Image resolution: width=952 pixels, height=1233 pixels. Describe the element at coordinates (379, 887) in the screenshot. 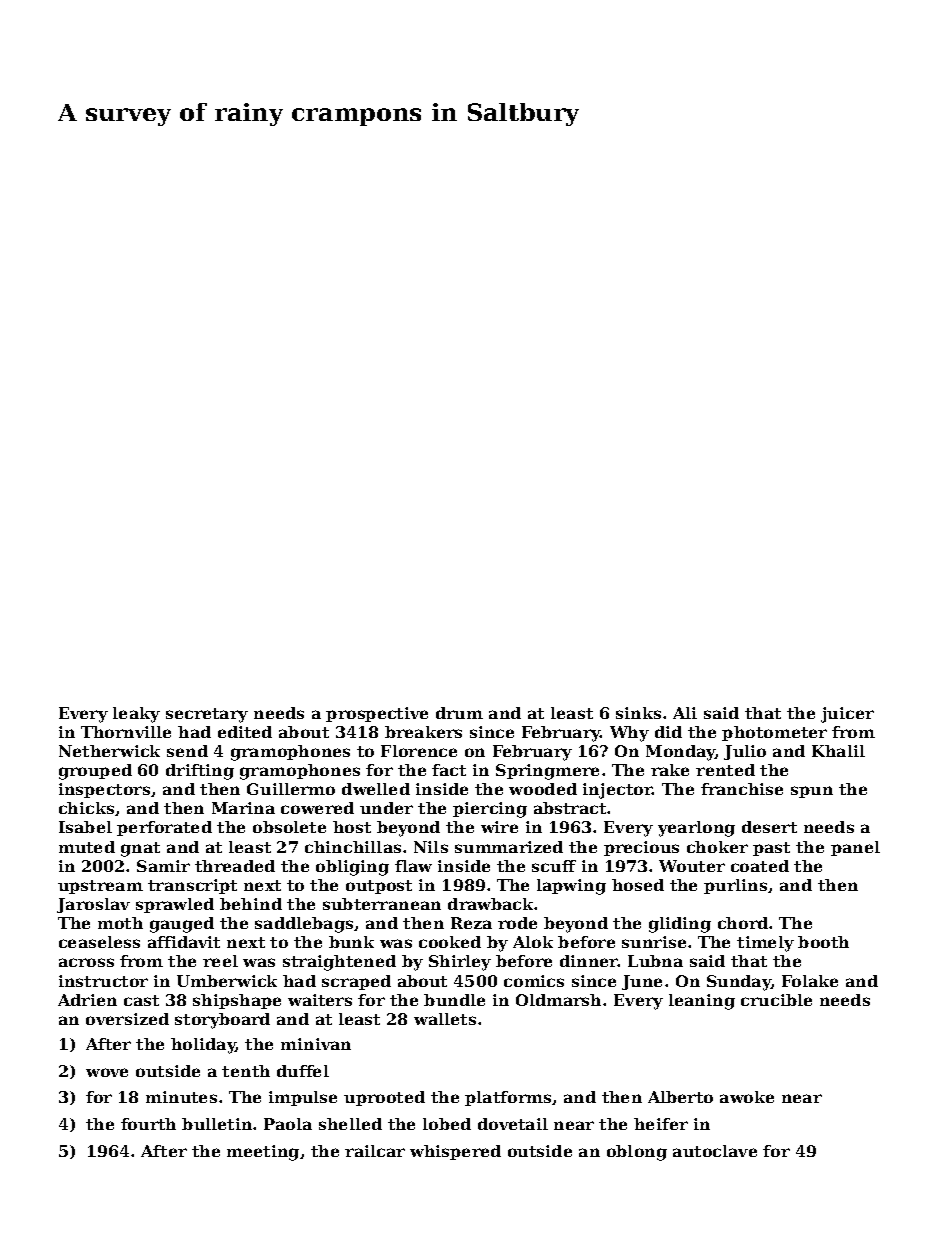

I see `outpost` at that location.
